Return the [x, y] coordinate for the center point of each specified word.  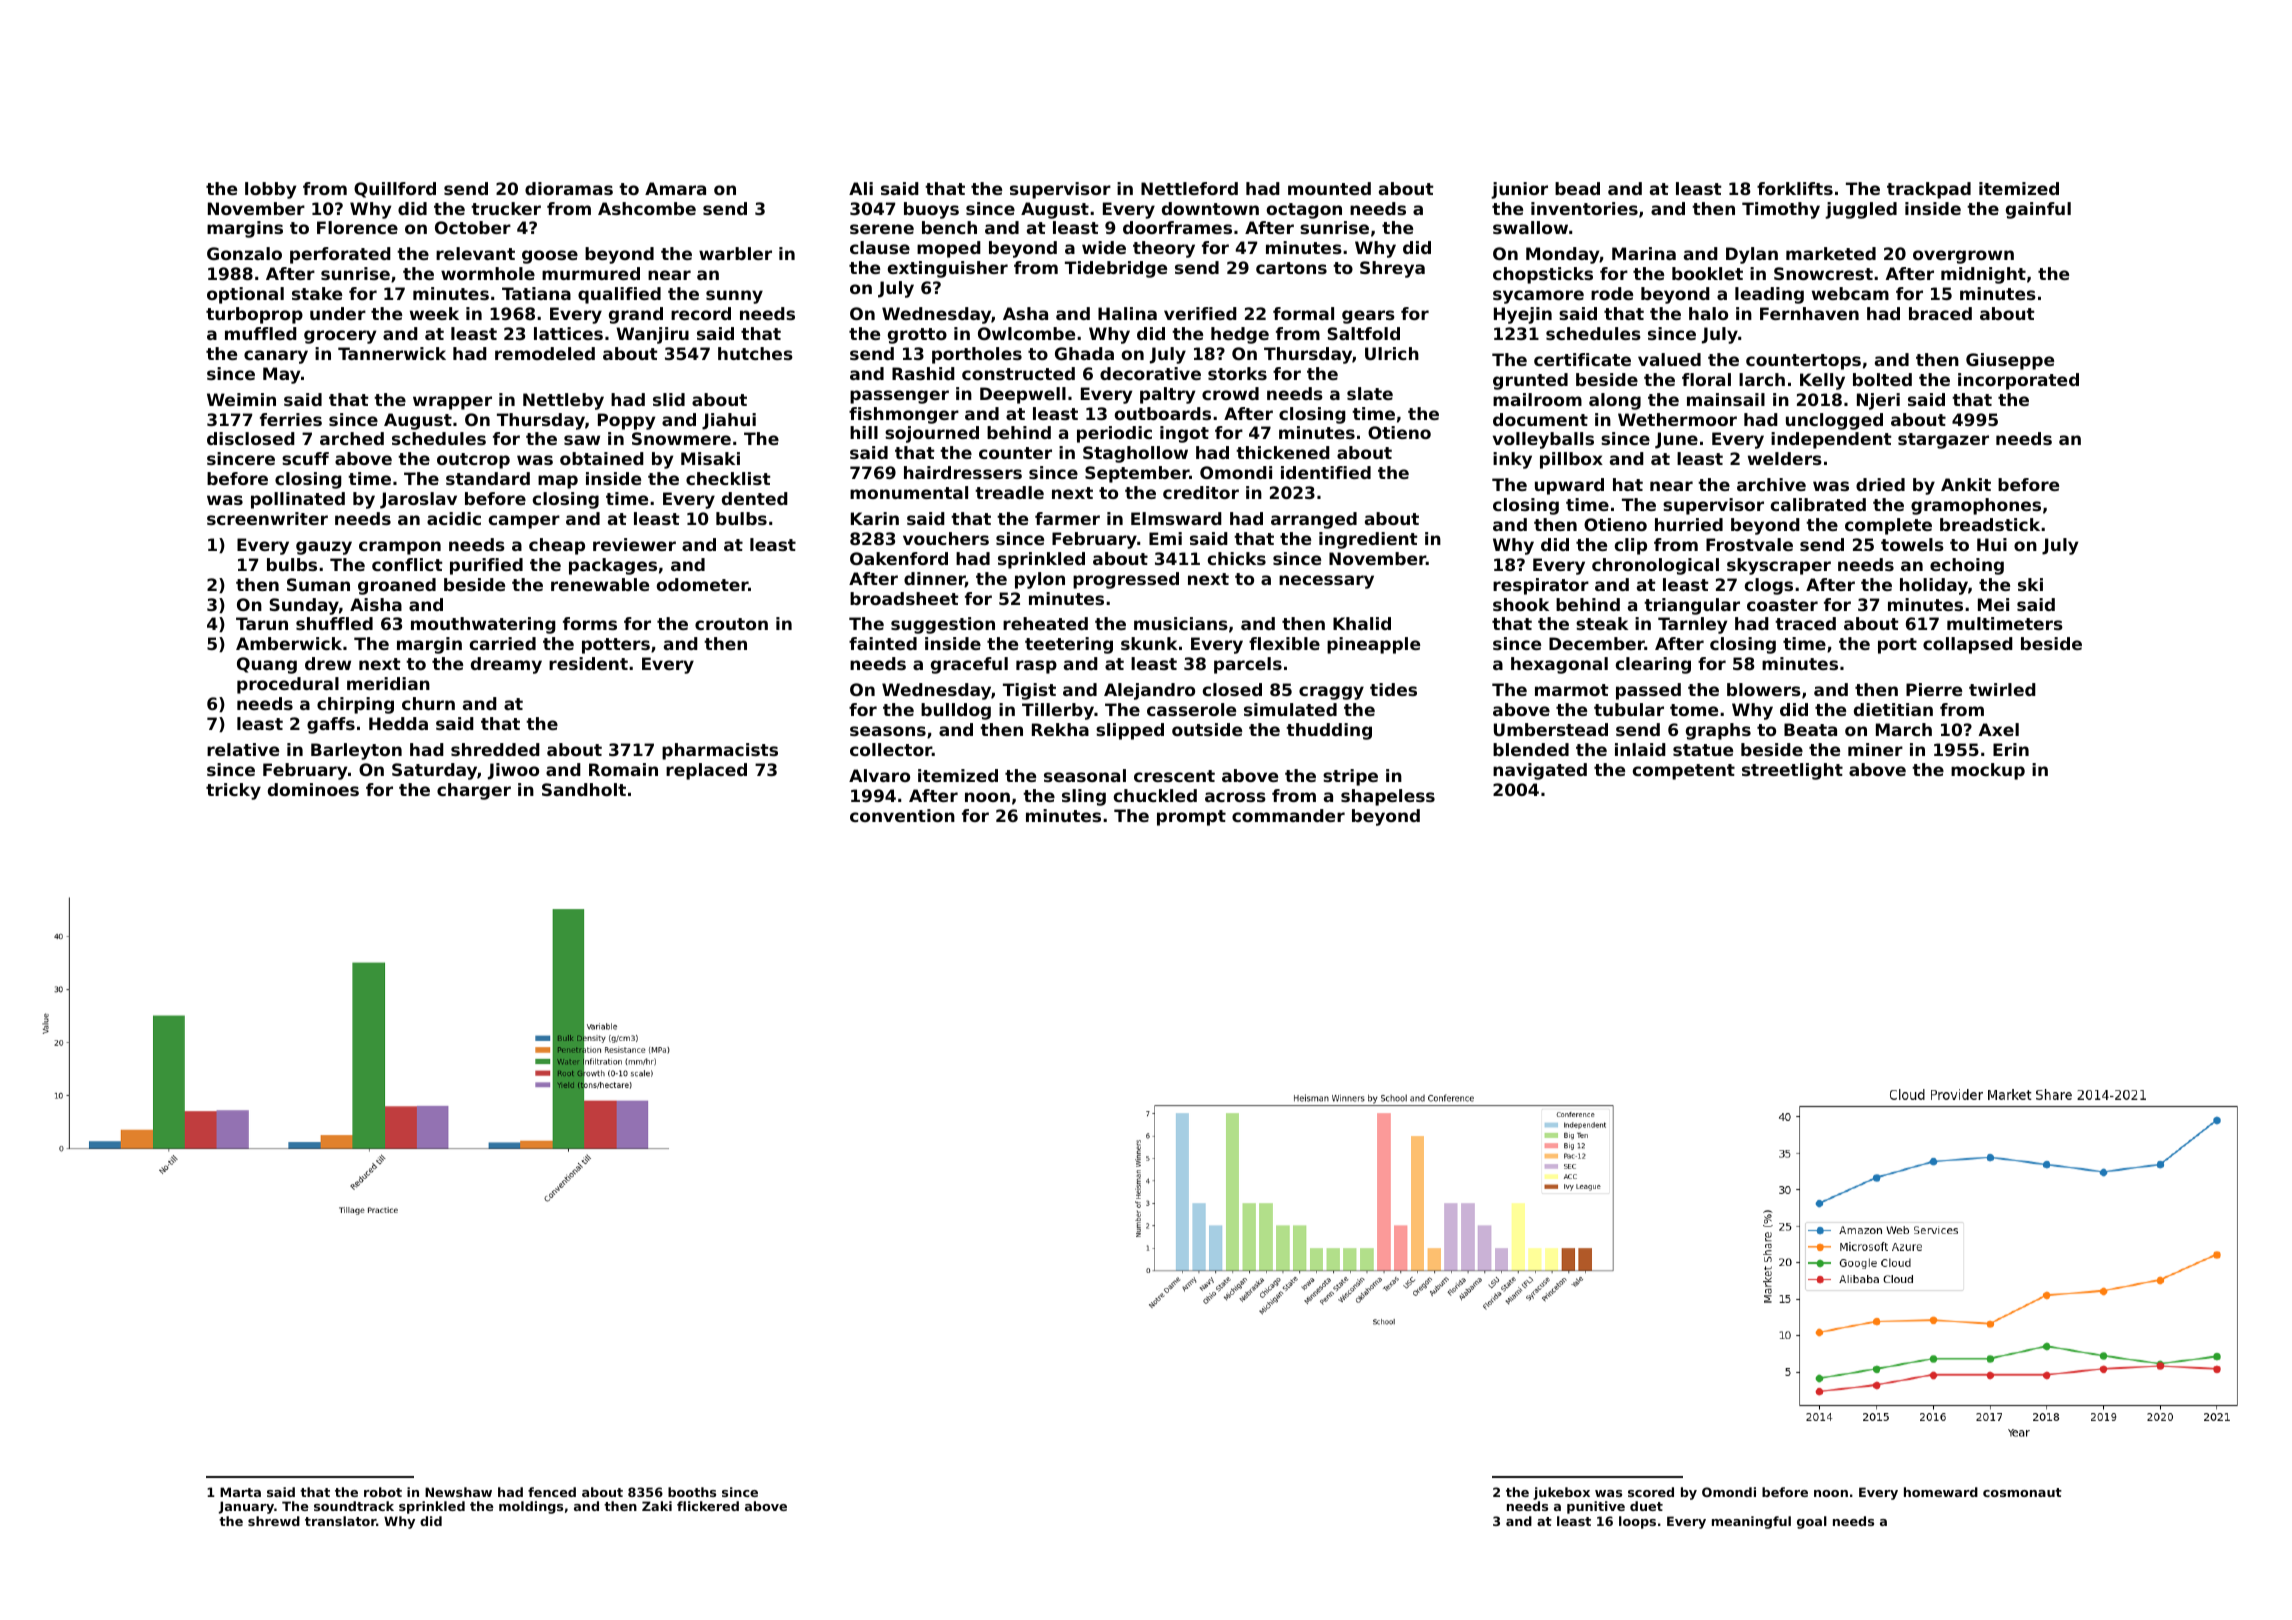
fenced [552, 1492]
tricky [233, 791]
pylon [1040, 580]
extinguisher [948, 269]
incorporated [2018, 381]
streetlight [1792, 771]
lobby [270, 190]
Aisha [376, 604]
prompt [1191, 818]
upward [1569, 486]
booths [692, 1492]
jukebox [1561, 1493]
